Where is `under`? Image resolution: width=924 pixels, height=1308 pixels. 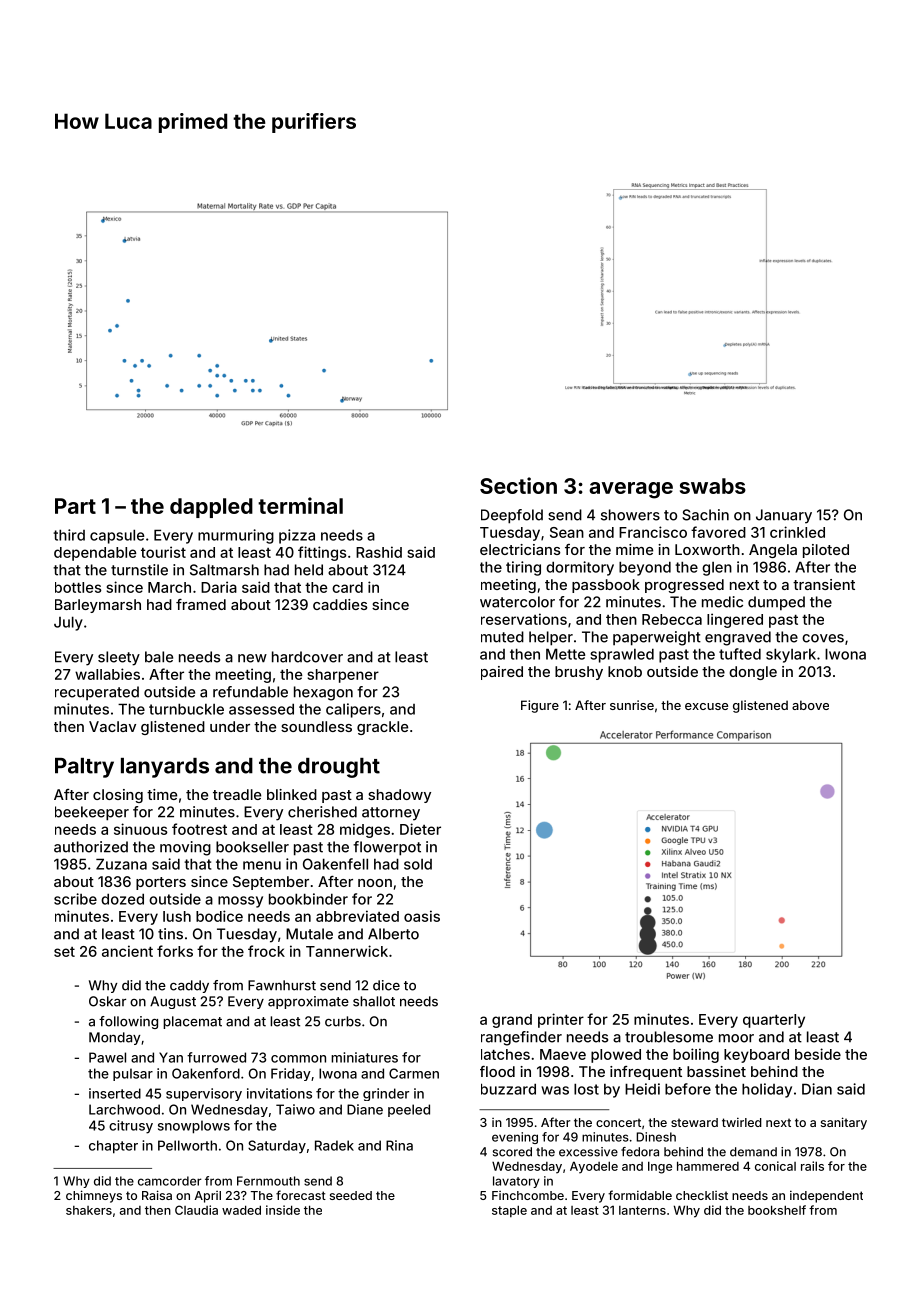
under is located at coordinates (230, 726).
